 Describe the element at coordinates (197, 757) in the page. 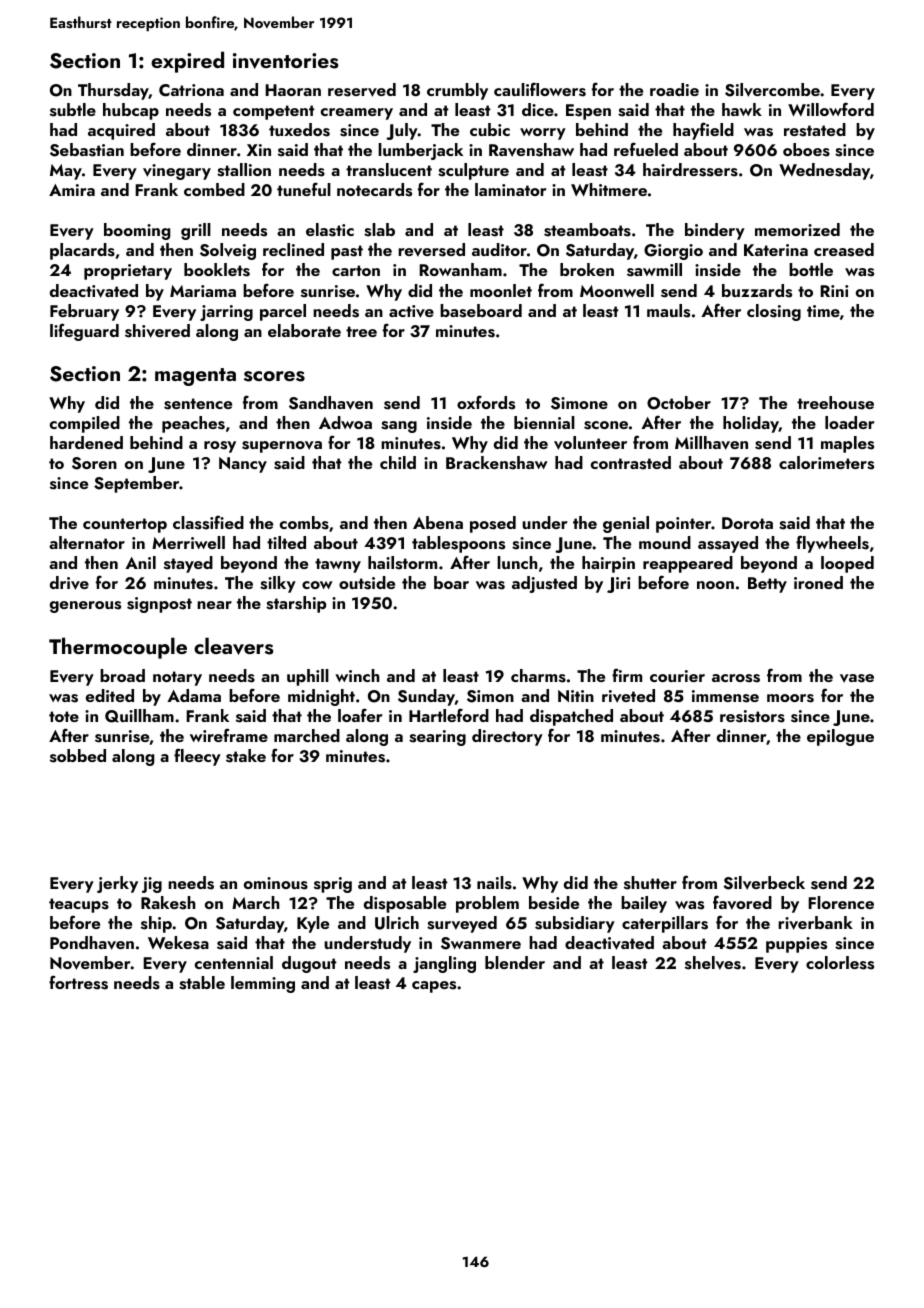

I see `fleecy` at that location.
